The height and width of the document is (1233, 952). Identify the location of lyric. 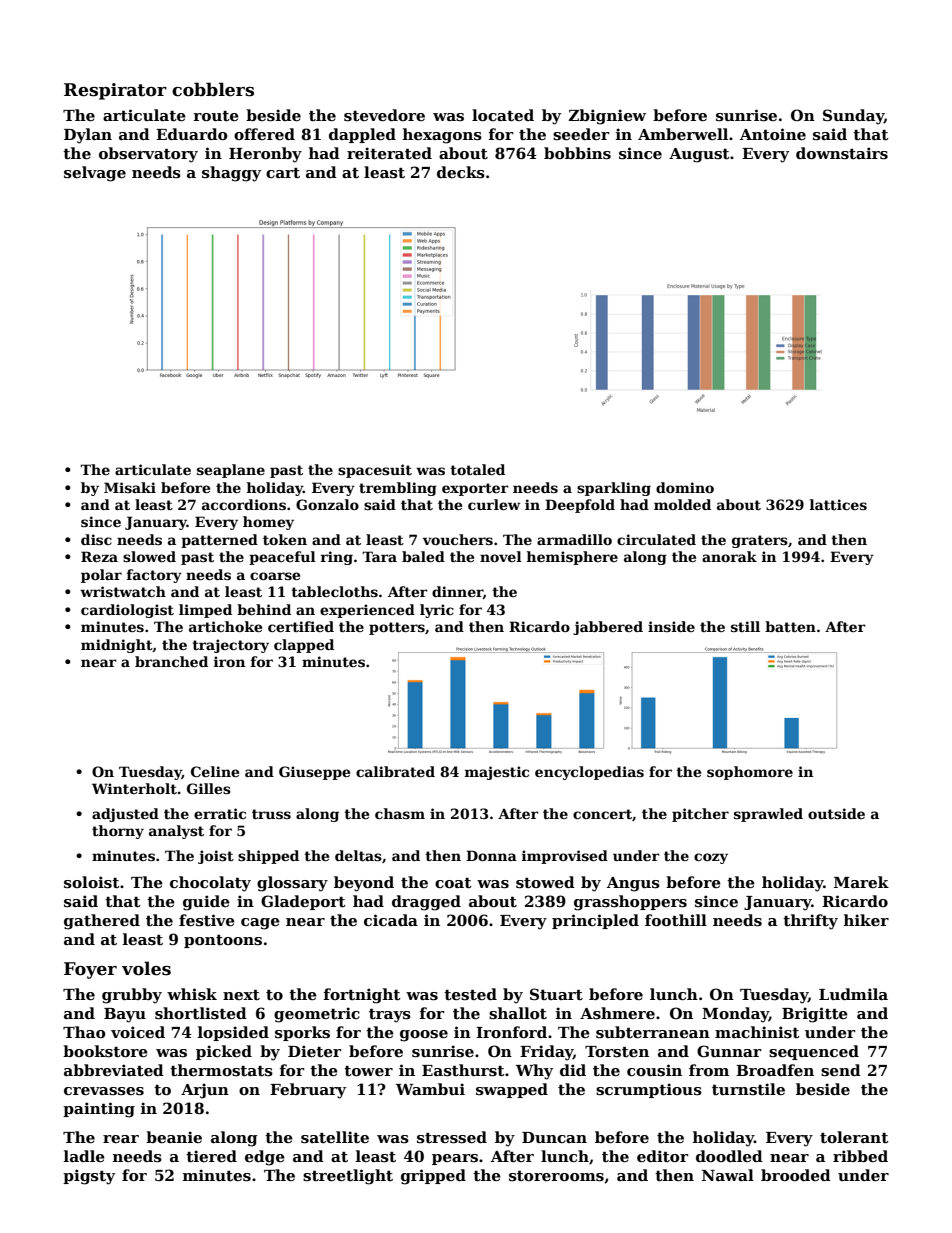
(437, 611).
